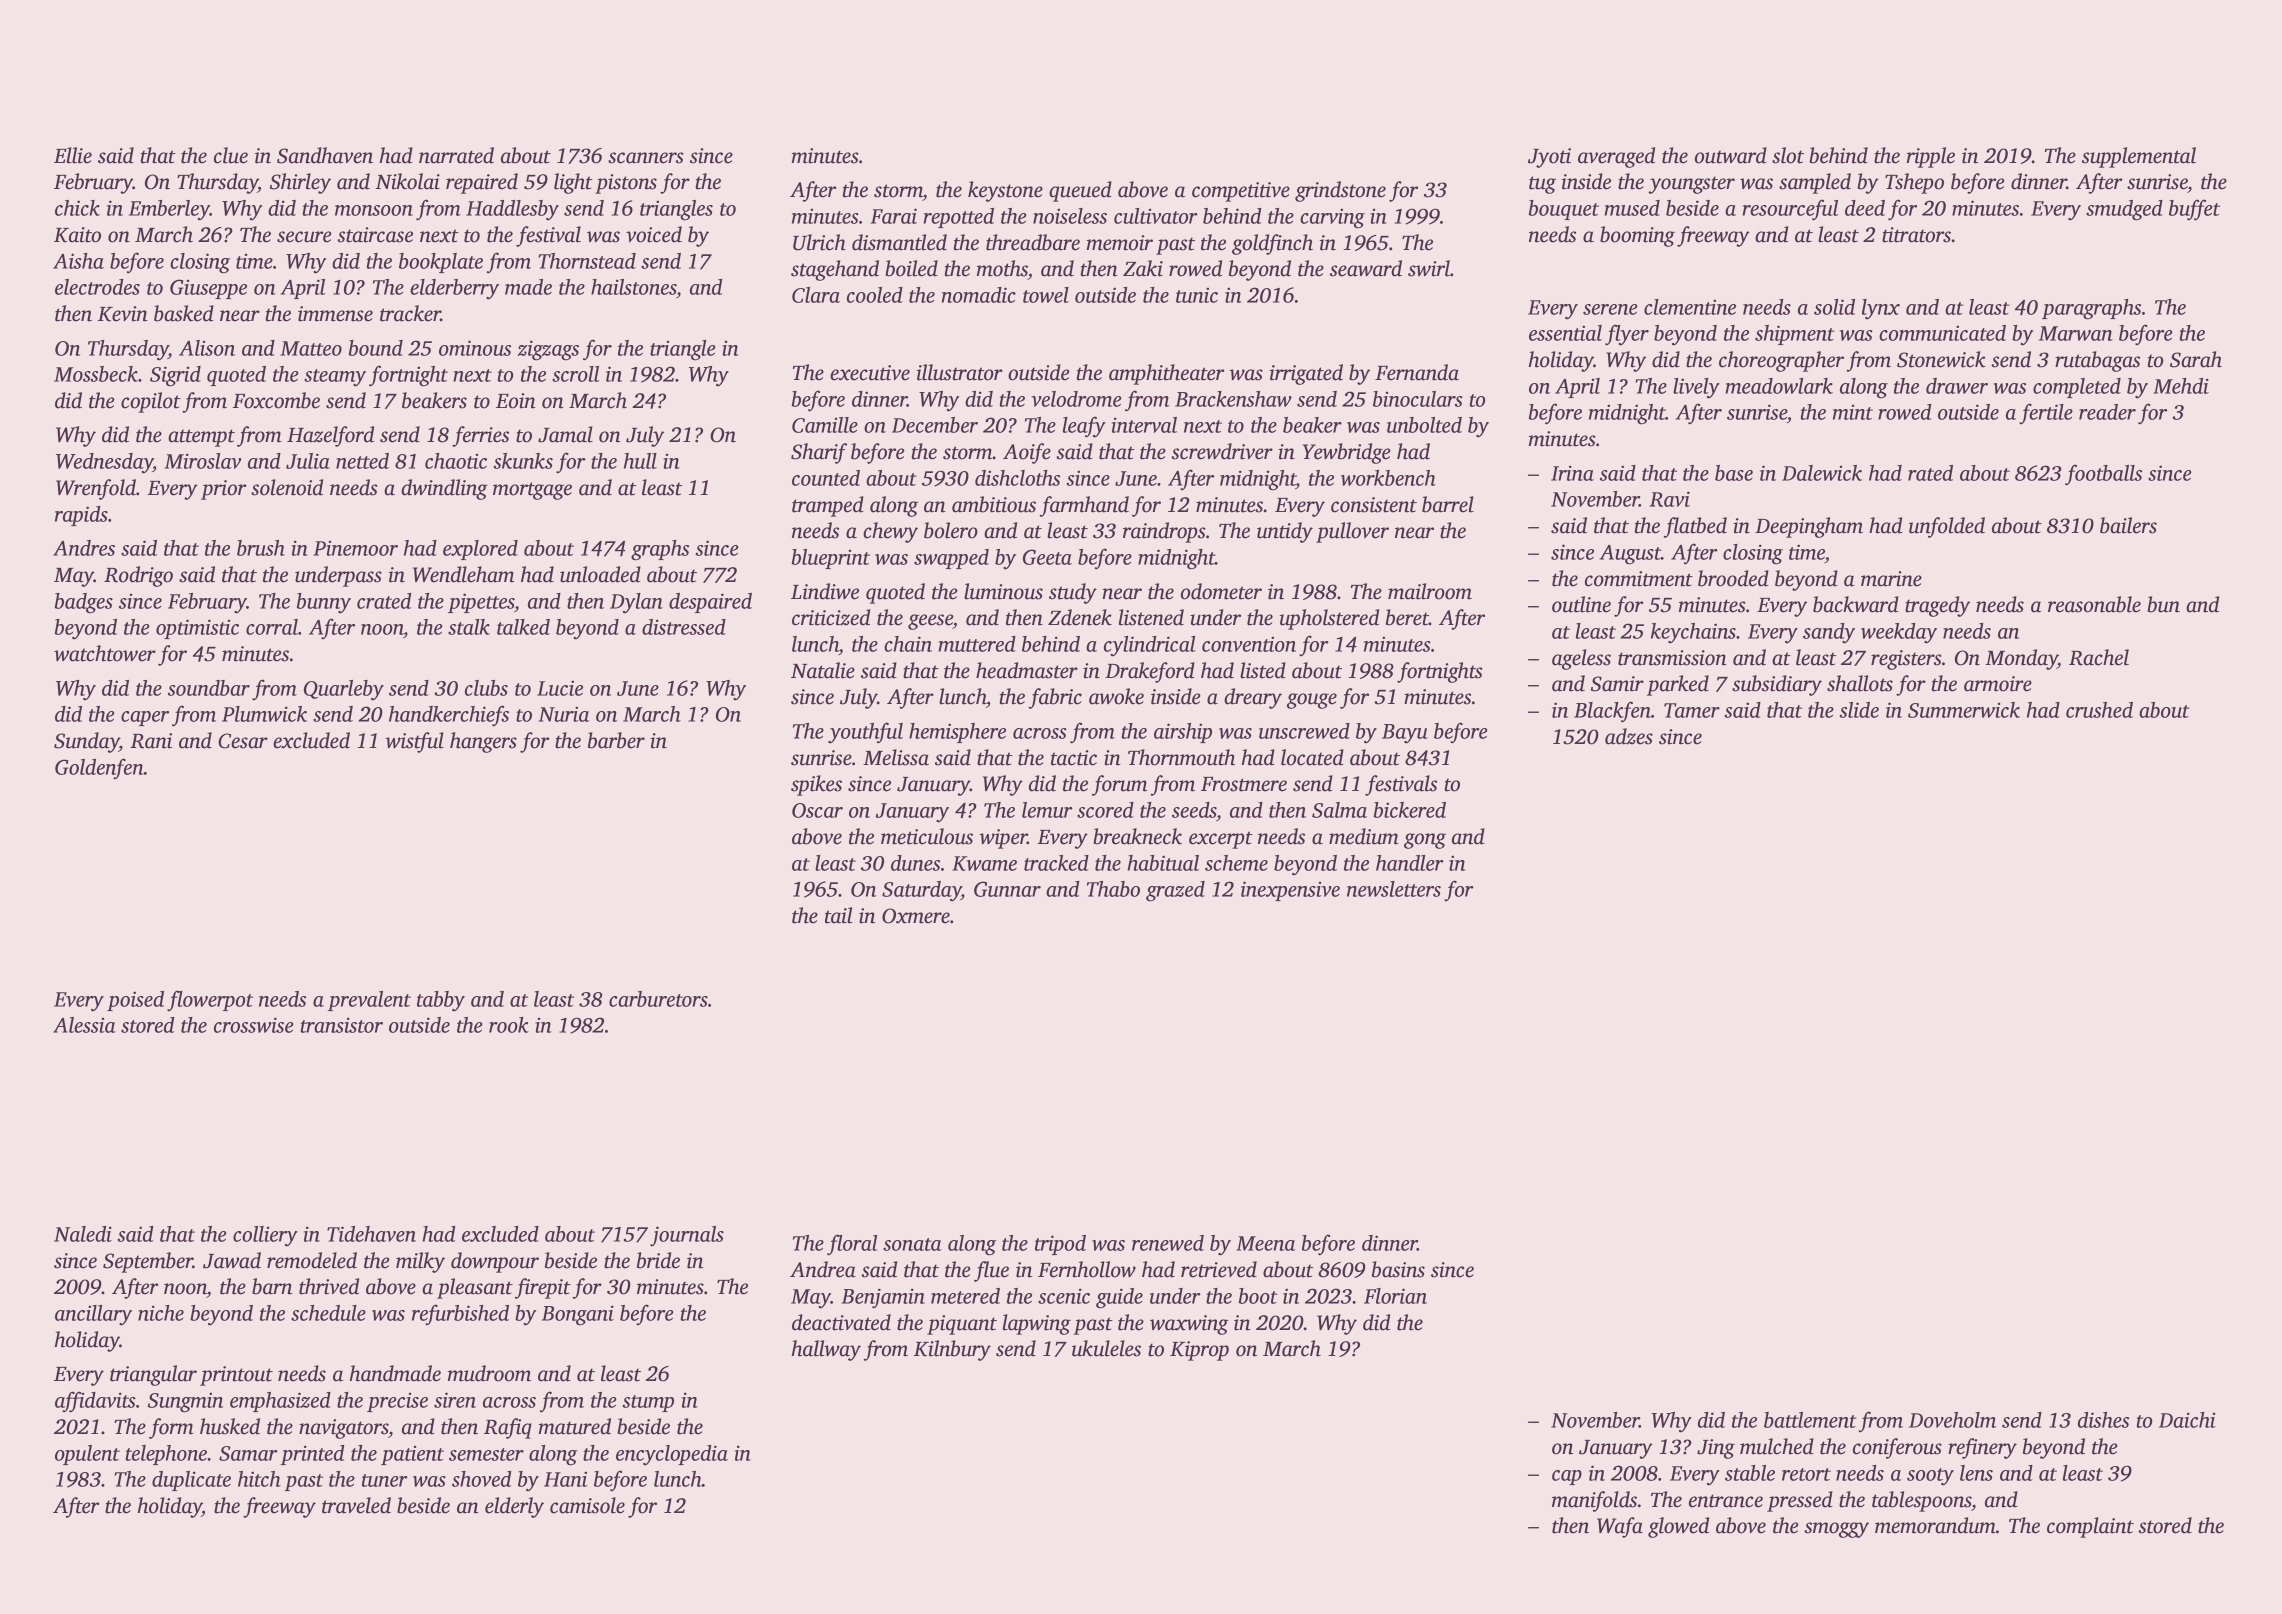 This screenshot has width=2282, height=1614. I want to click on armoire, so click(1998, 684).
